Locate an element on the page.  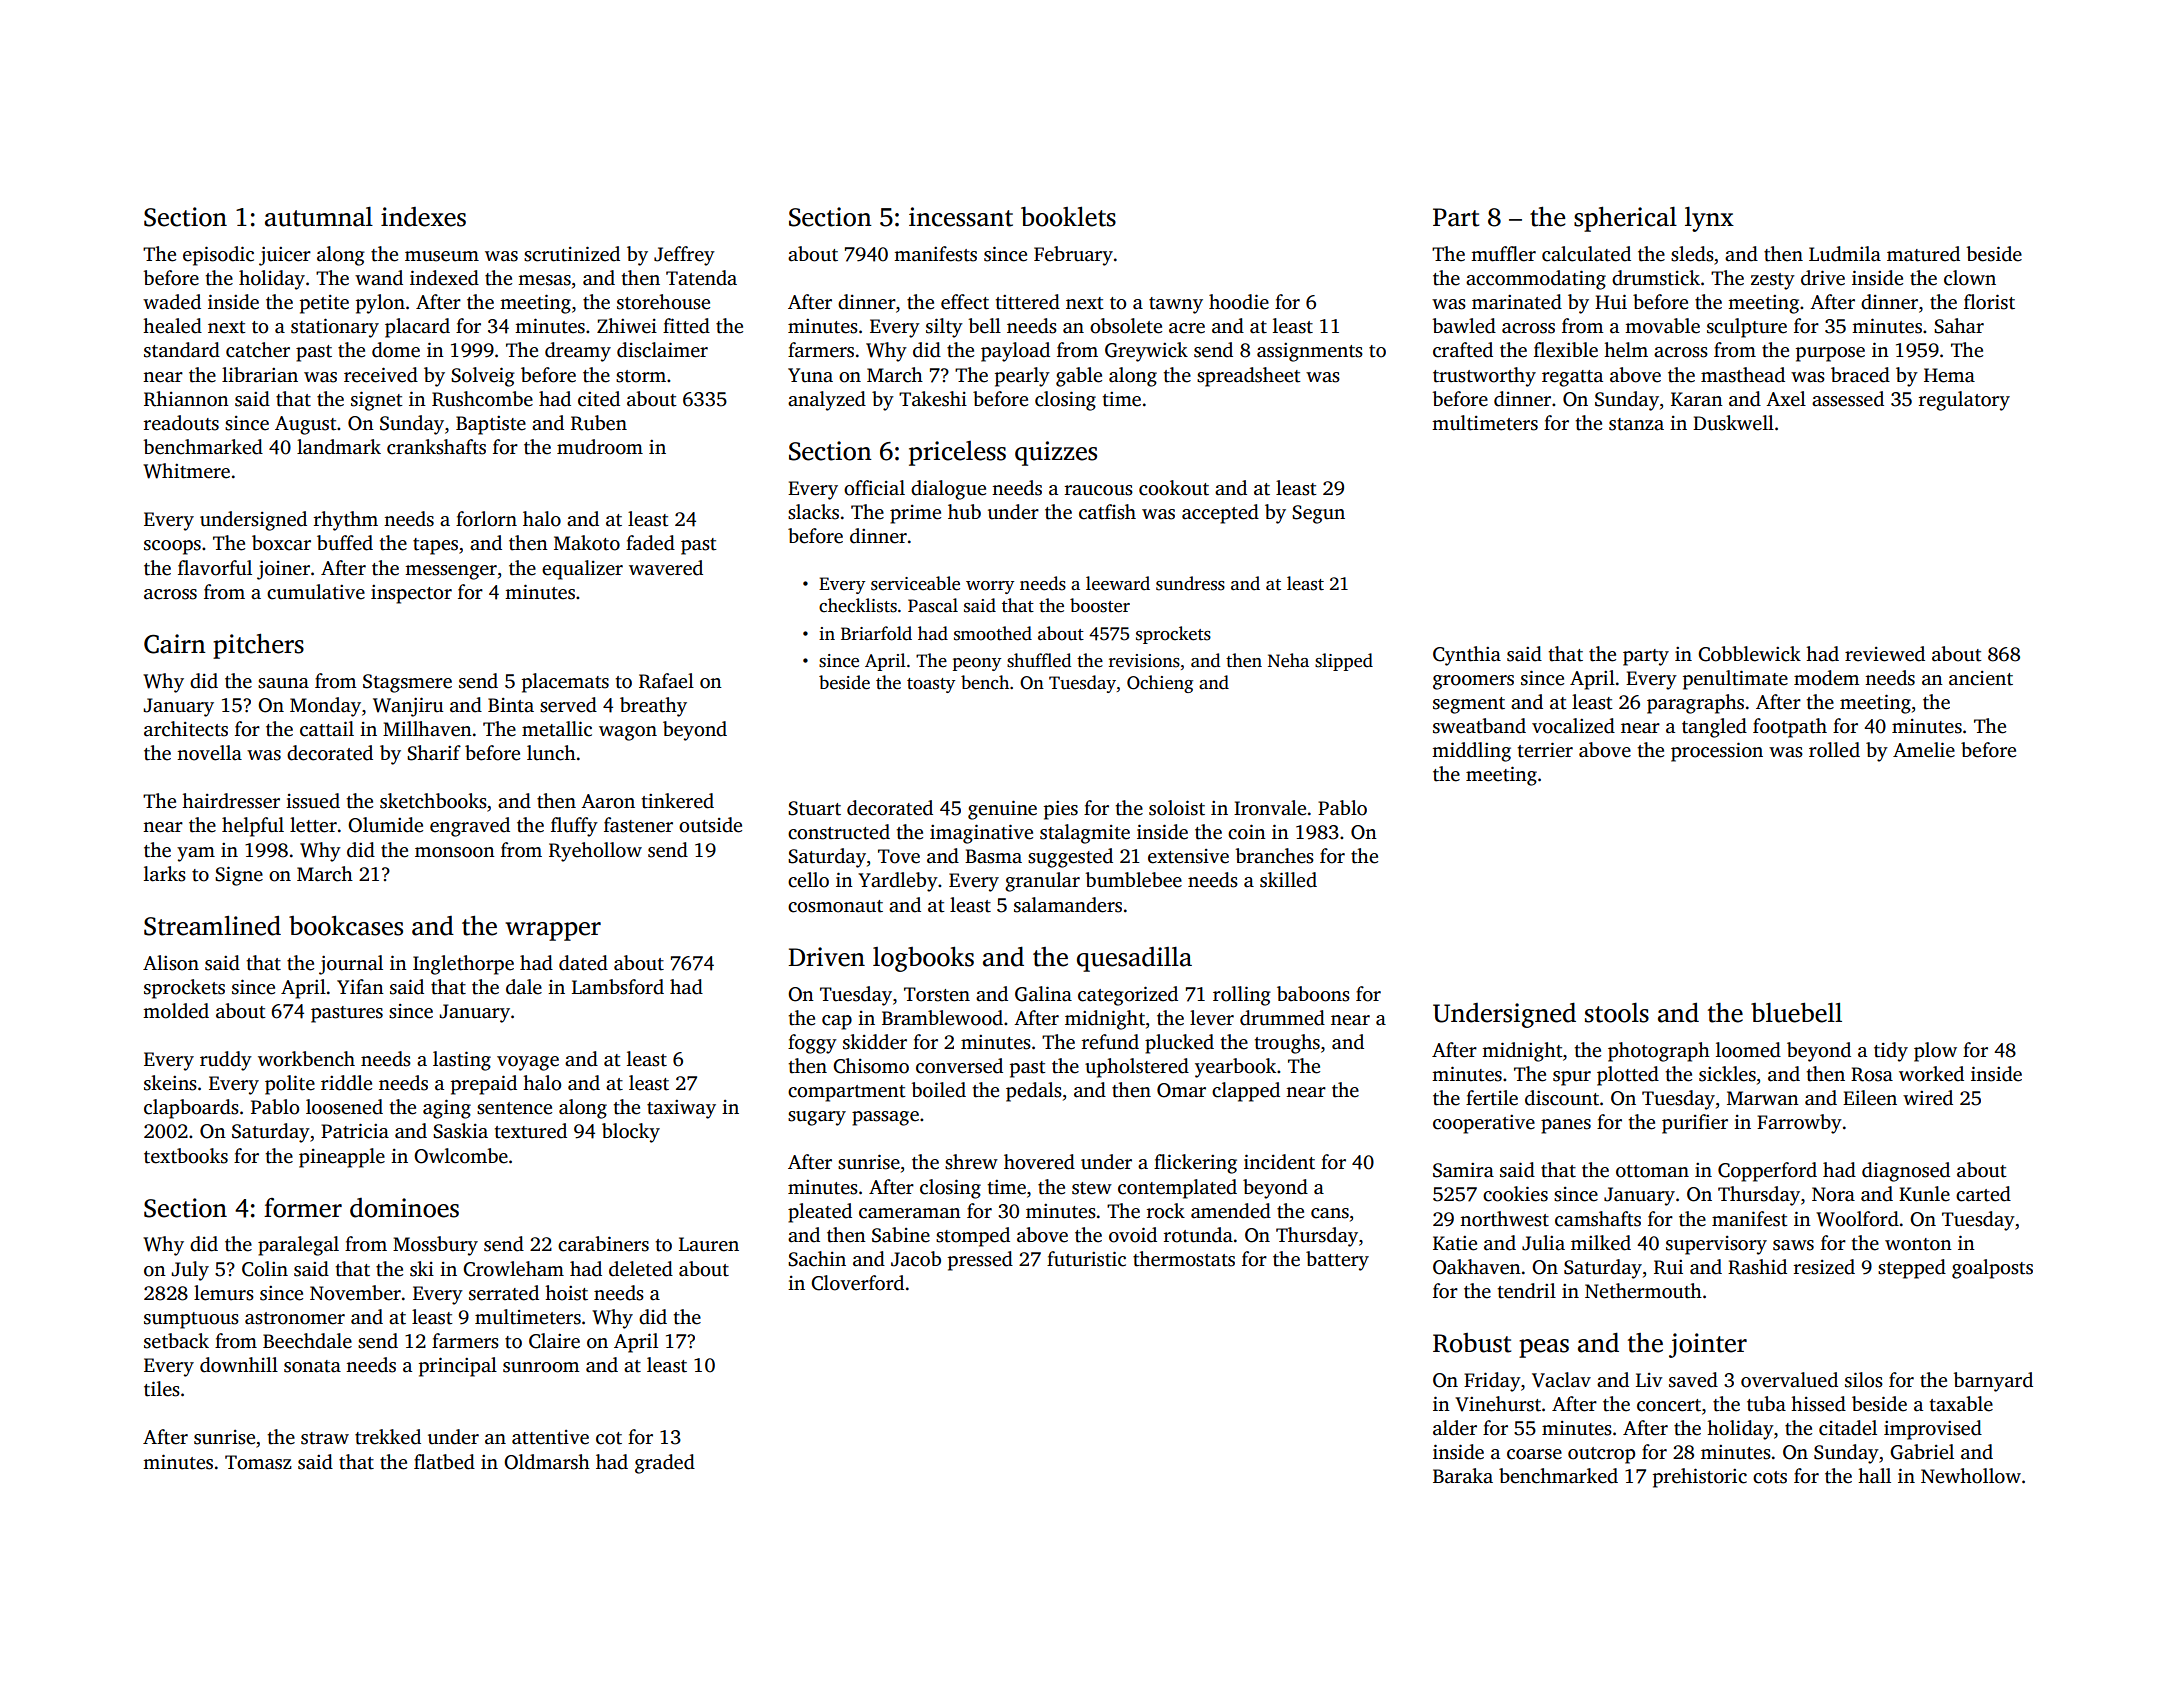
skilled is located at coordinates (1288, 880).
